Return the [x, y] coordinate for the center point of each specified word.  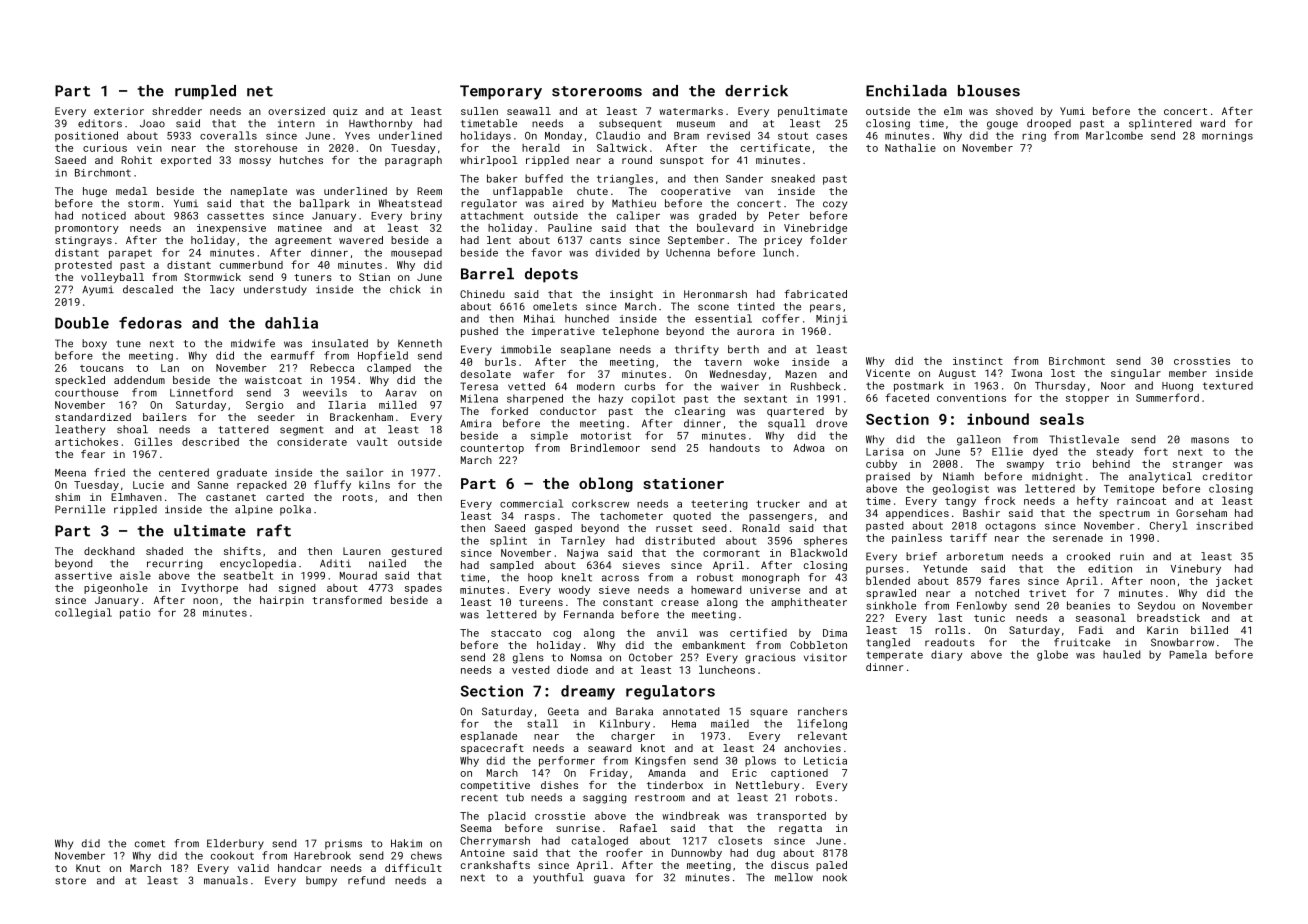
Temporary [501, 92]
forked [509, 411]
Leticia [825, 761]
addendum [139, 380]
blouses [989, 91]
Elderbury [235, 844]
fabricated [815, 294]
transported [791, 817]
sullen [479, 111]
